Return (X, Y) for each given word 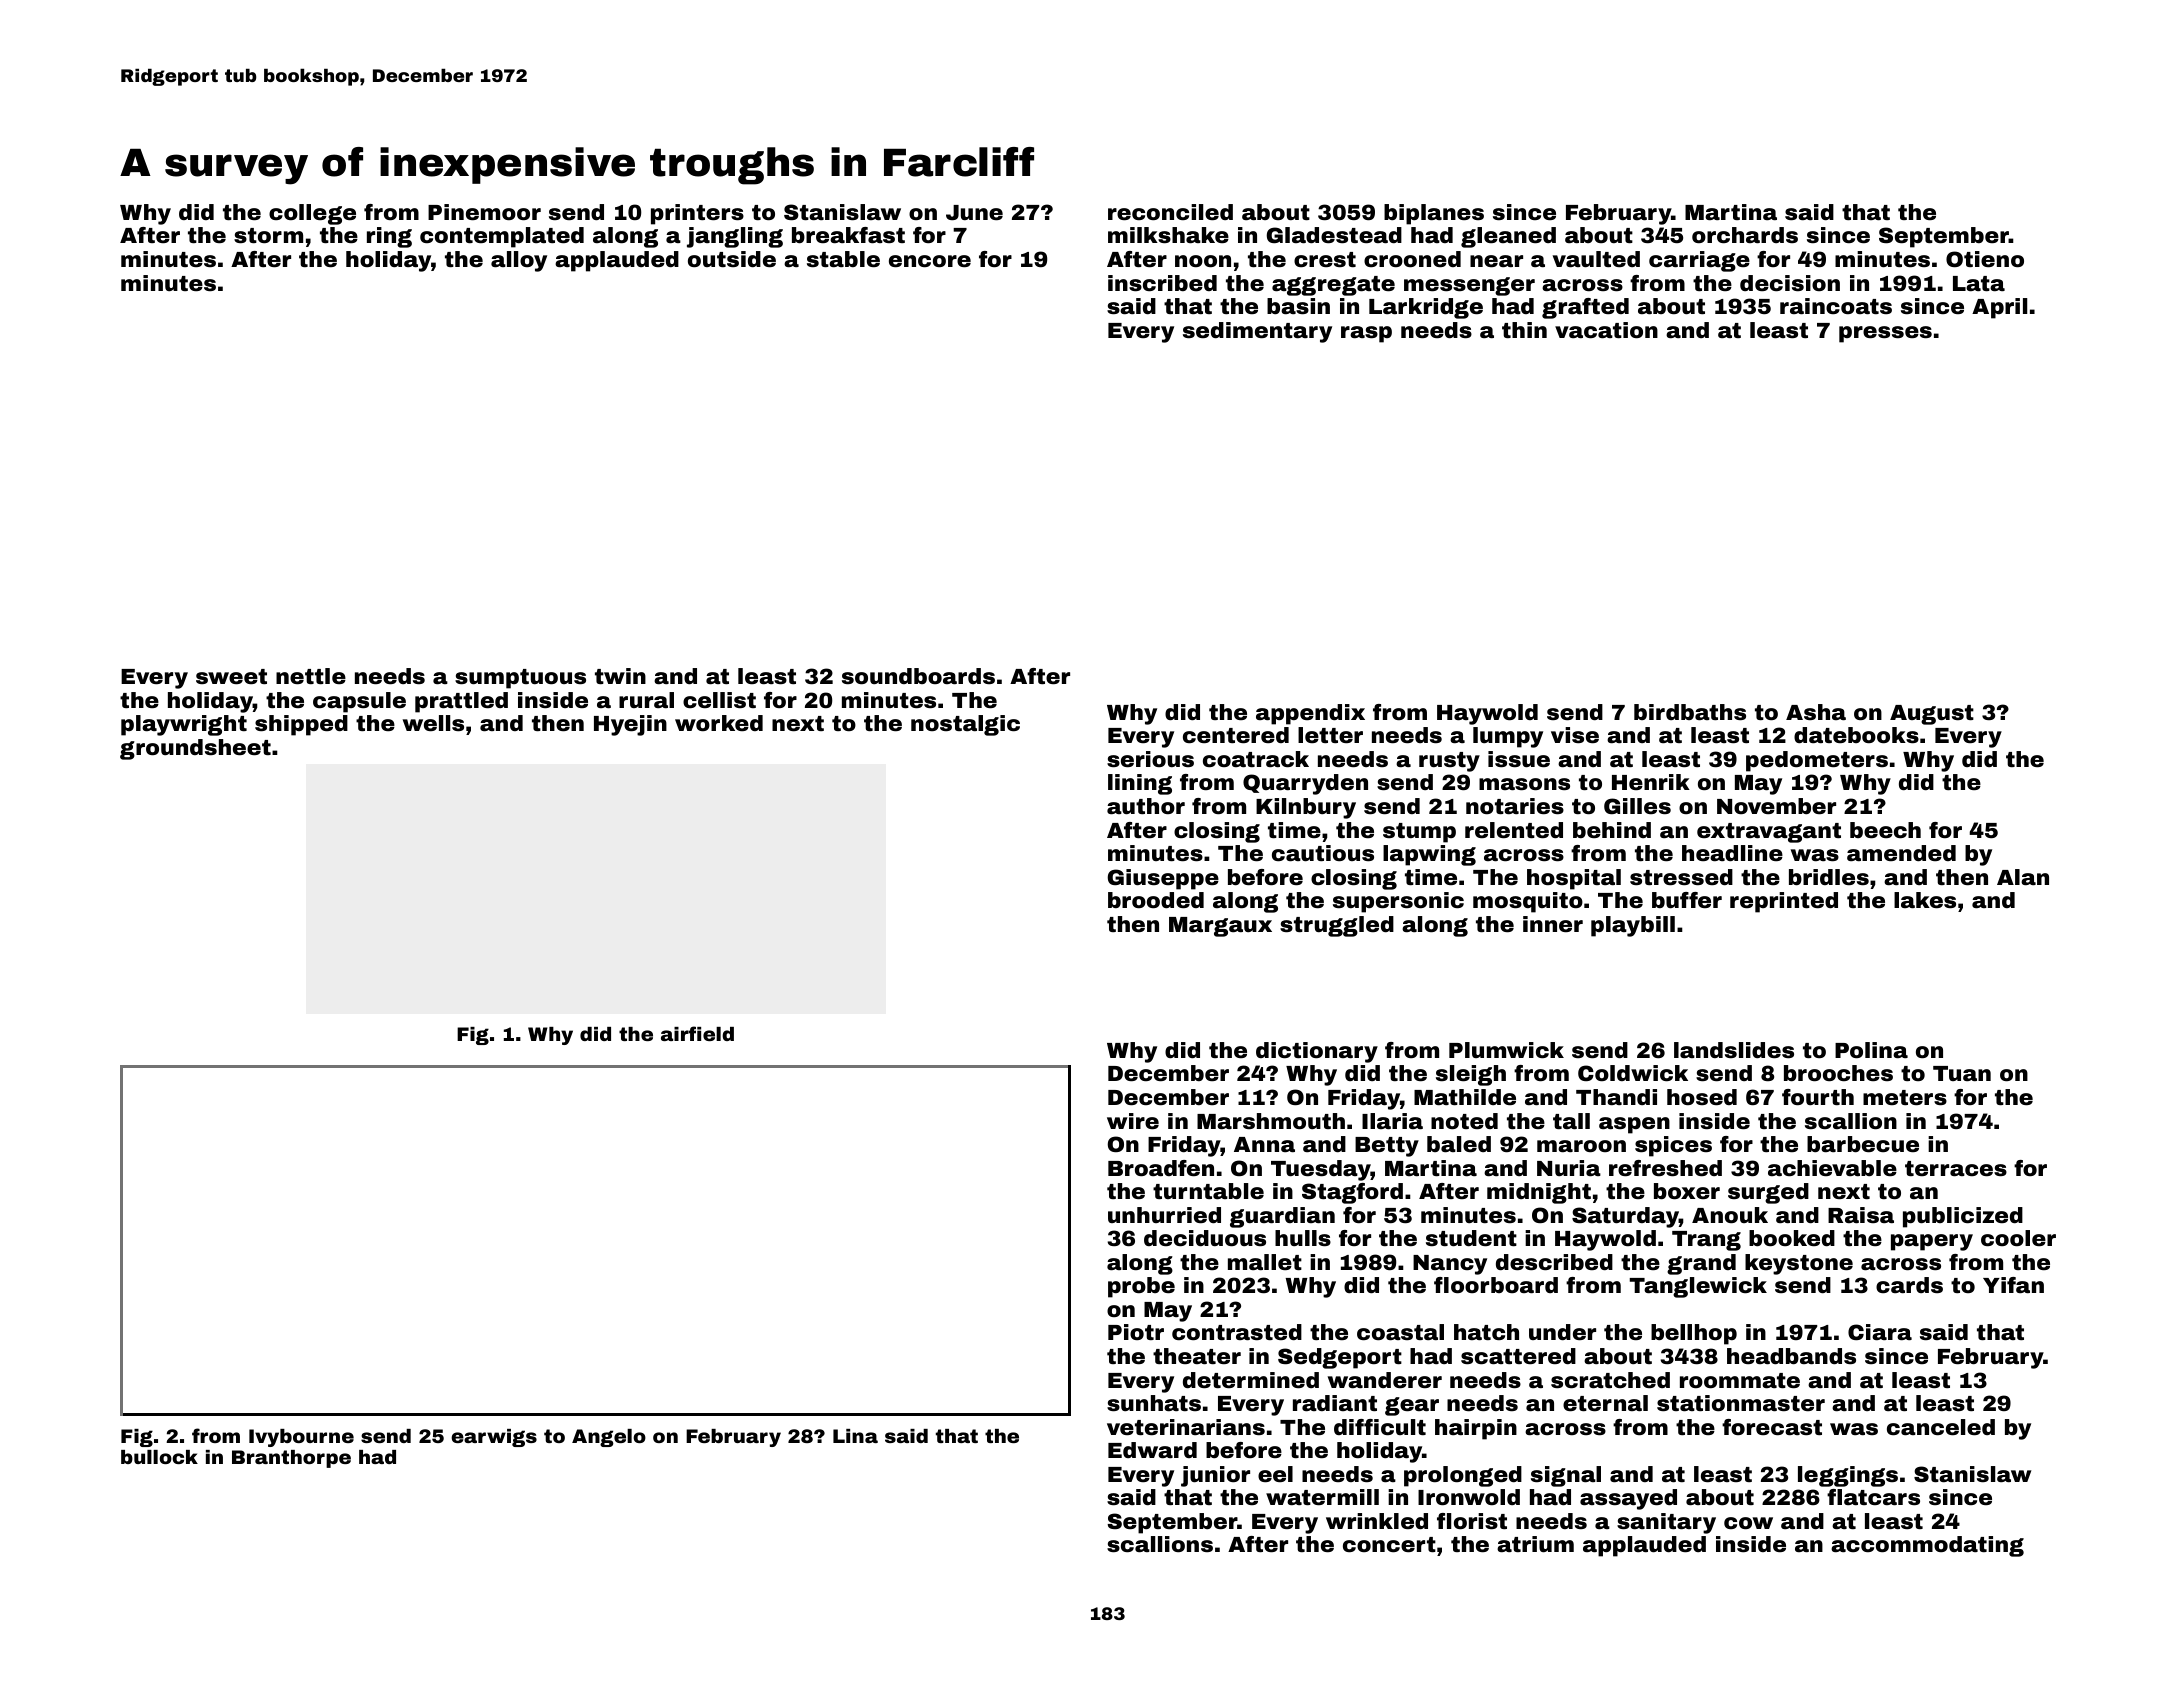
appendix (1310, 714)
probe (1141, 1287)
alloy (519, 261)
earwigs (494, 1438)
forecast (1772, 1427)
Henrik (1651, 782)
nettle (311, 676)
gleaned (1508, 237)
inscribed (1162, 283)
